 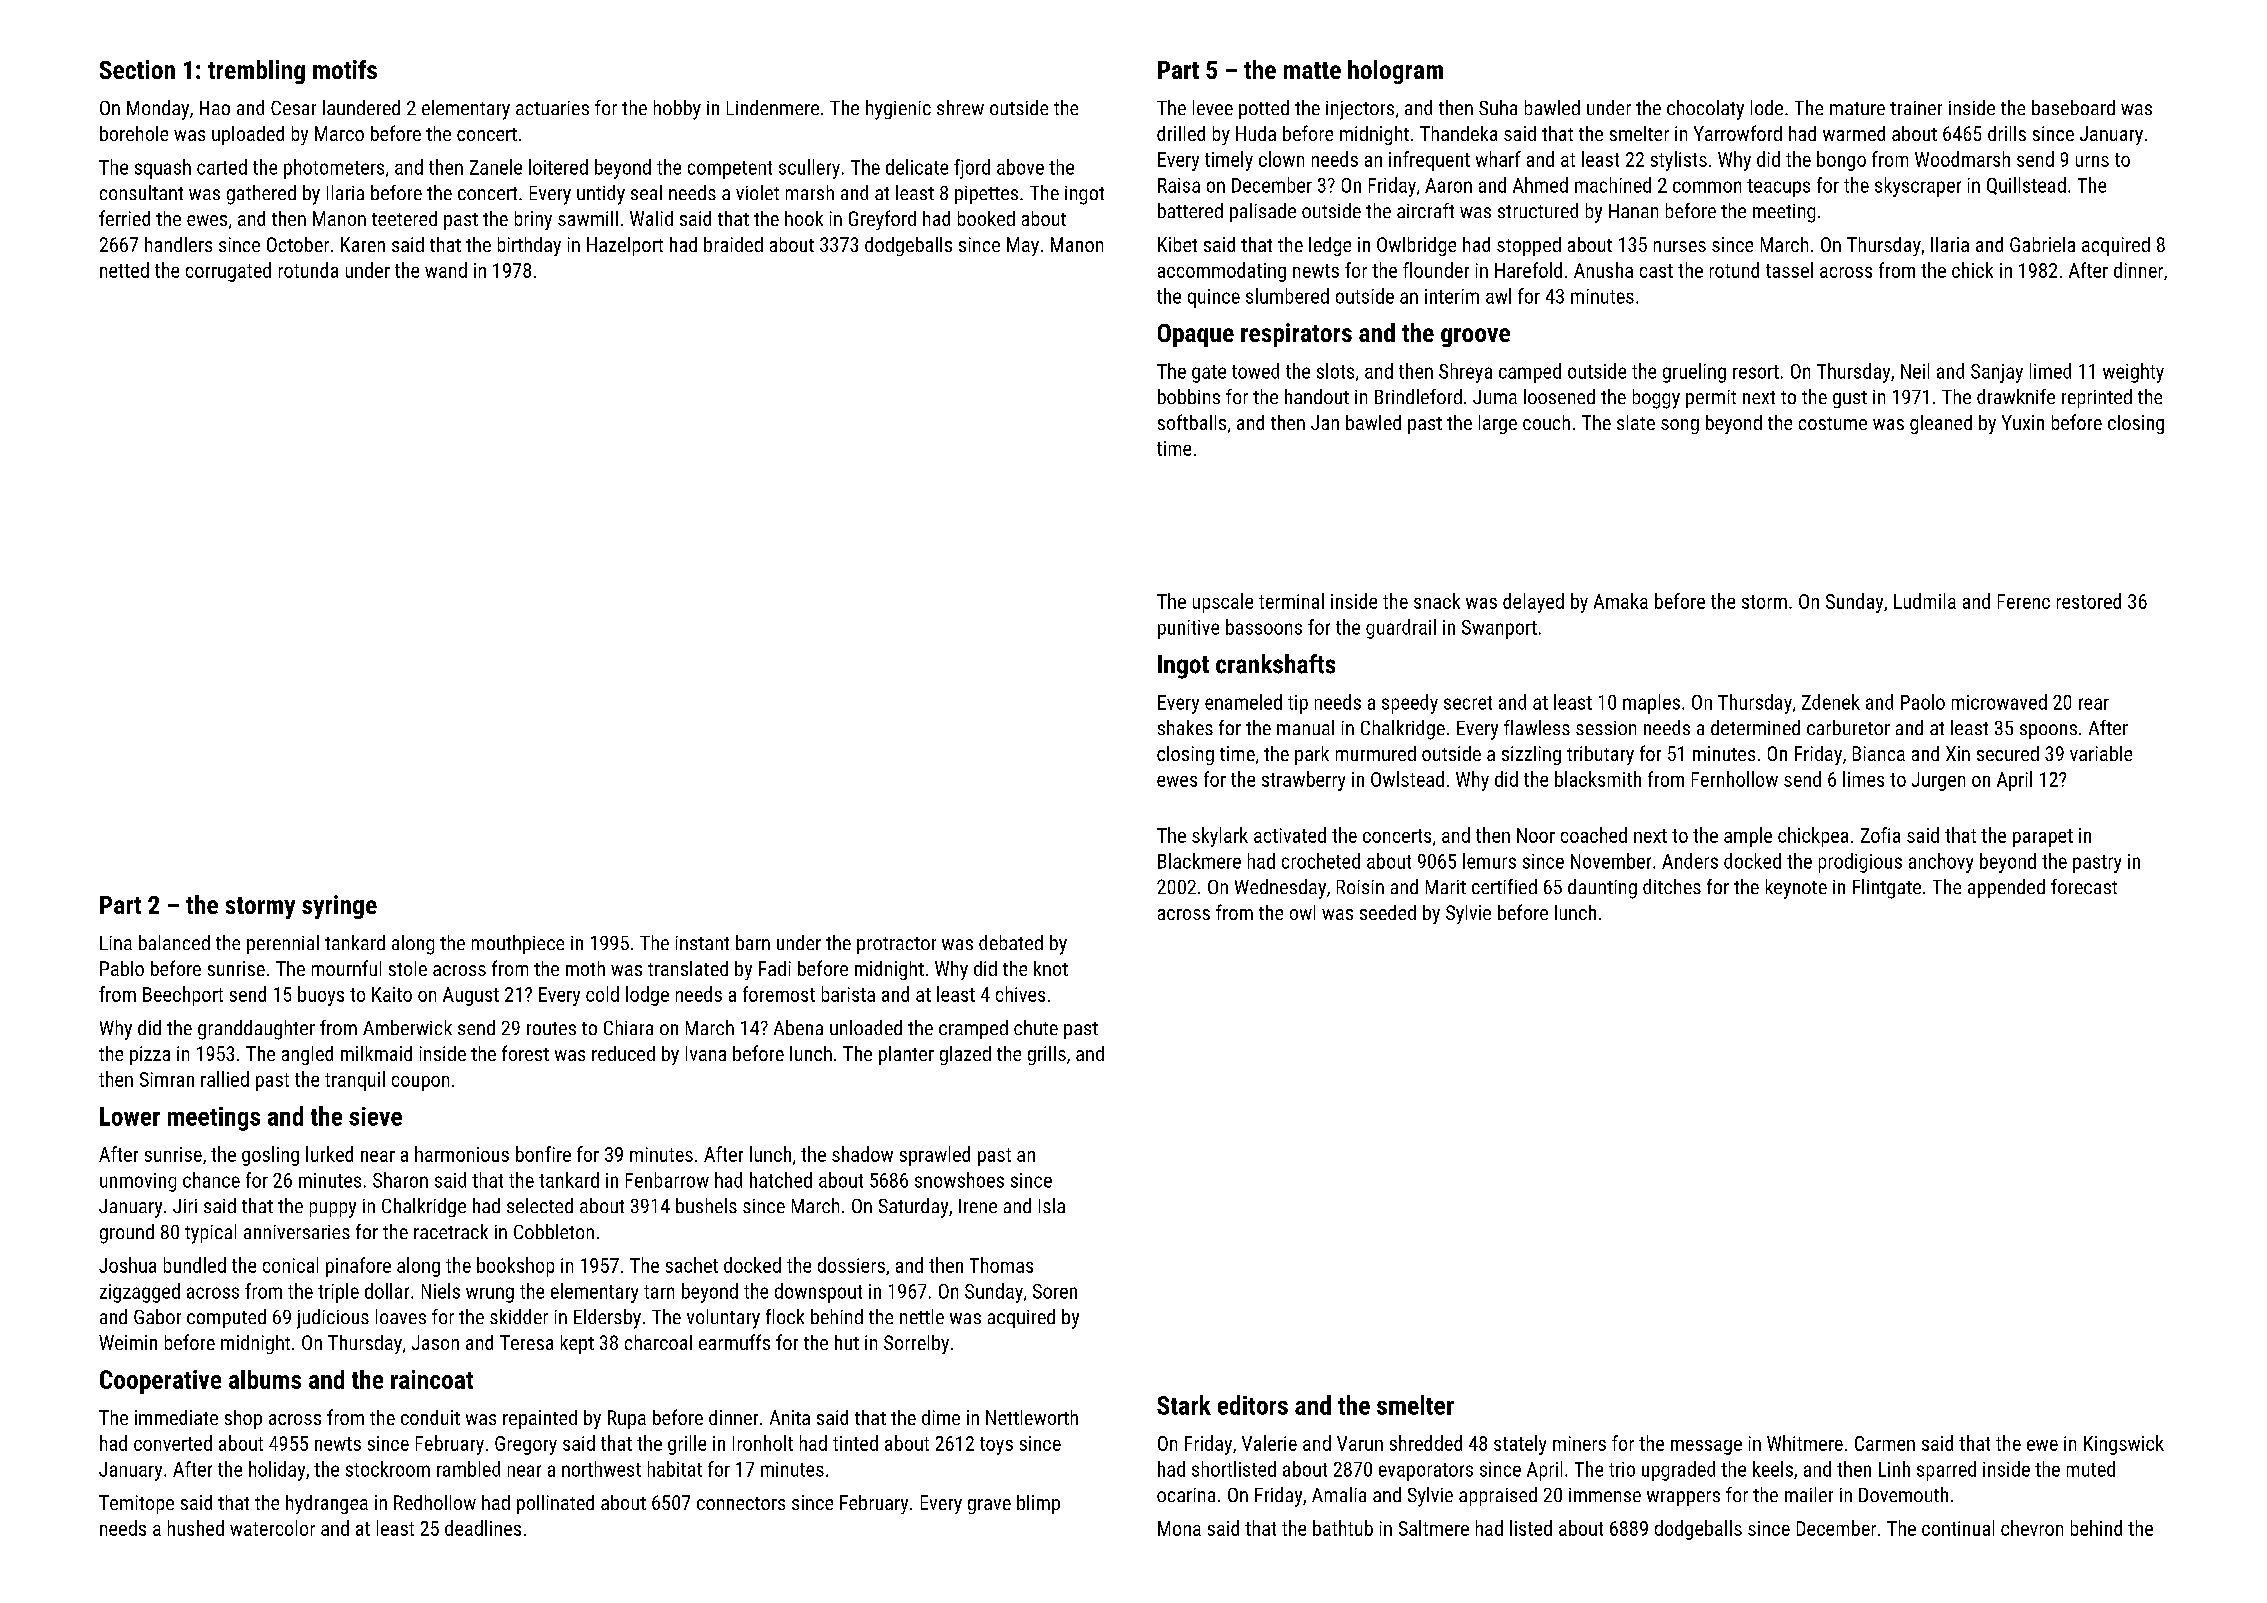 I want to click on secret, so click(x=1468, y=703).
